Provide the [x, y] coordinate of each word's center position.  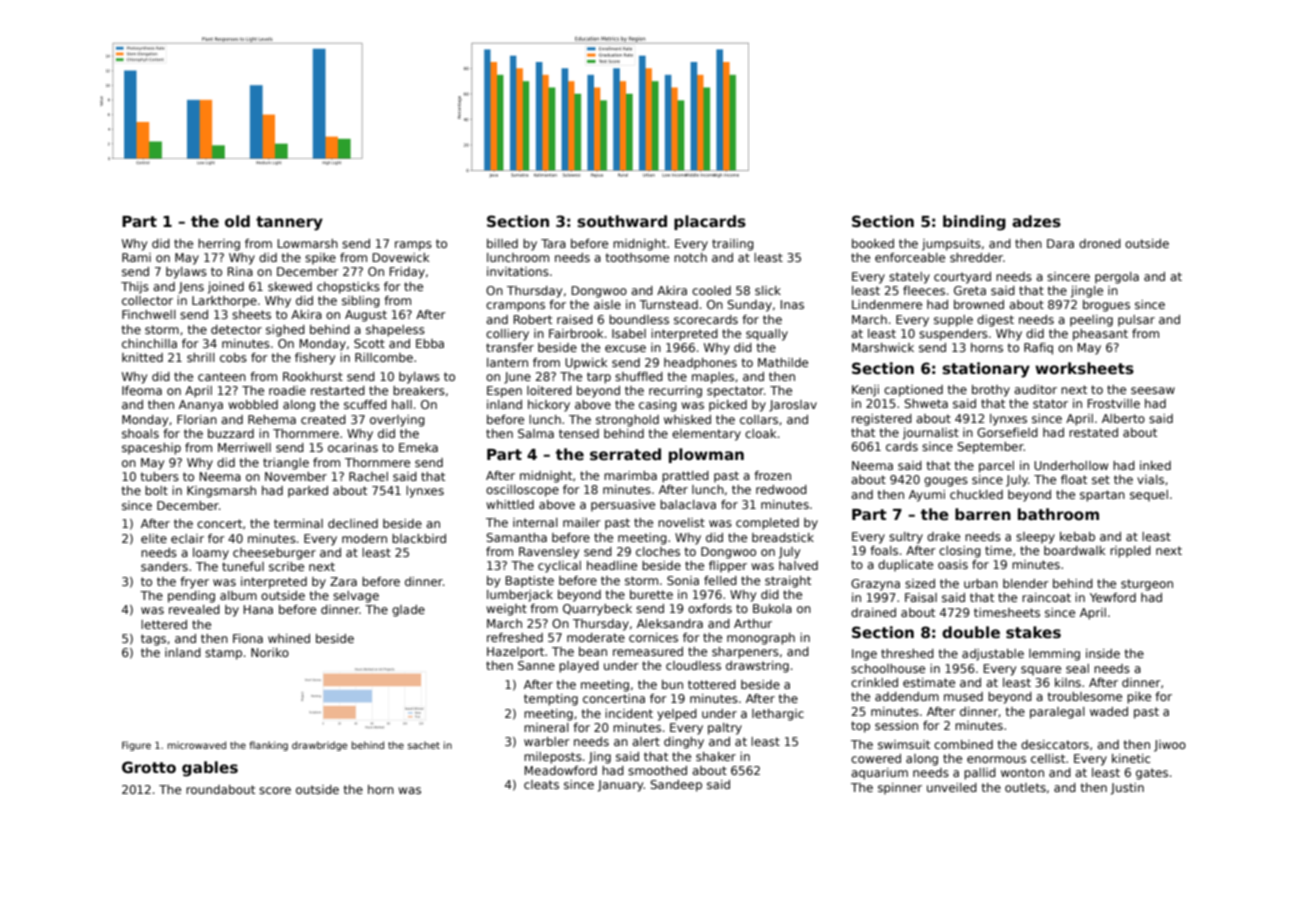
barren [983, 514]
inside [1103, 653]
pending [191, 597]
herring [219, 245]
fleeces [924, 290]
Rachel [368, 476]
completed [767, 524]
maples [713, 378]
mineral [546, 727]
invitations [518, 271]
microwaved [197, 745]
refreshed [515, 637]
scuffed [365, 404]
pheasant [1100, 335]
